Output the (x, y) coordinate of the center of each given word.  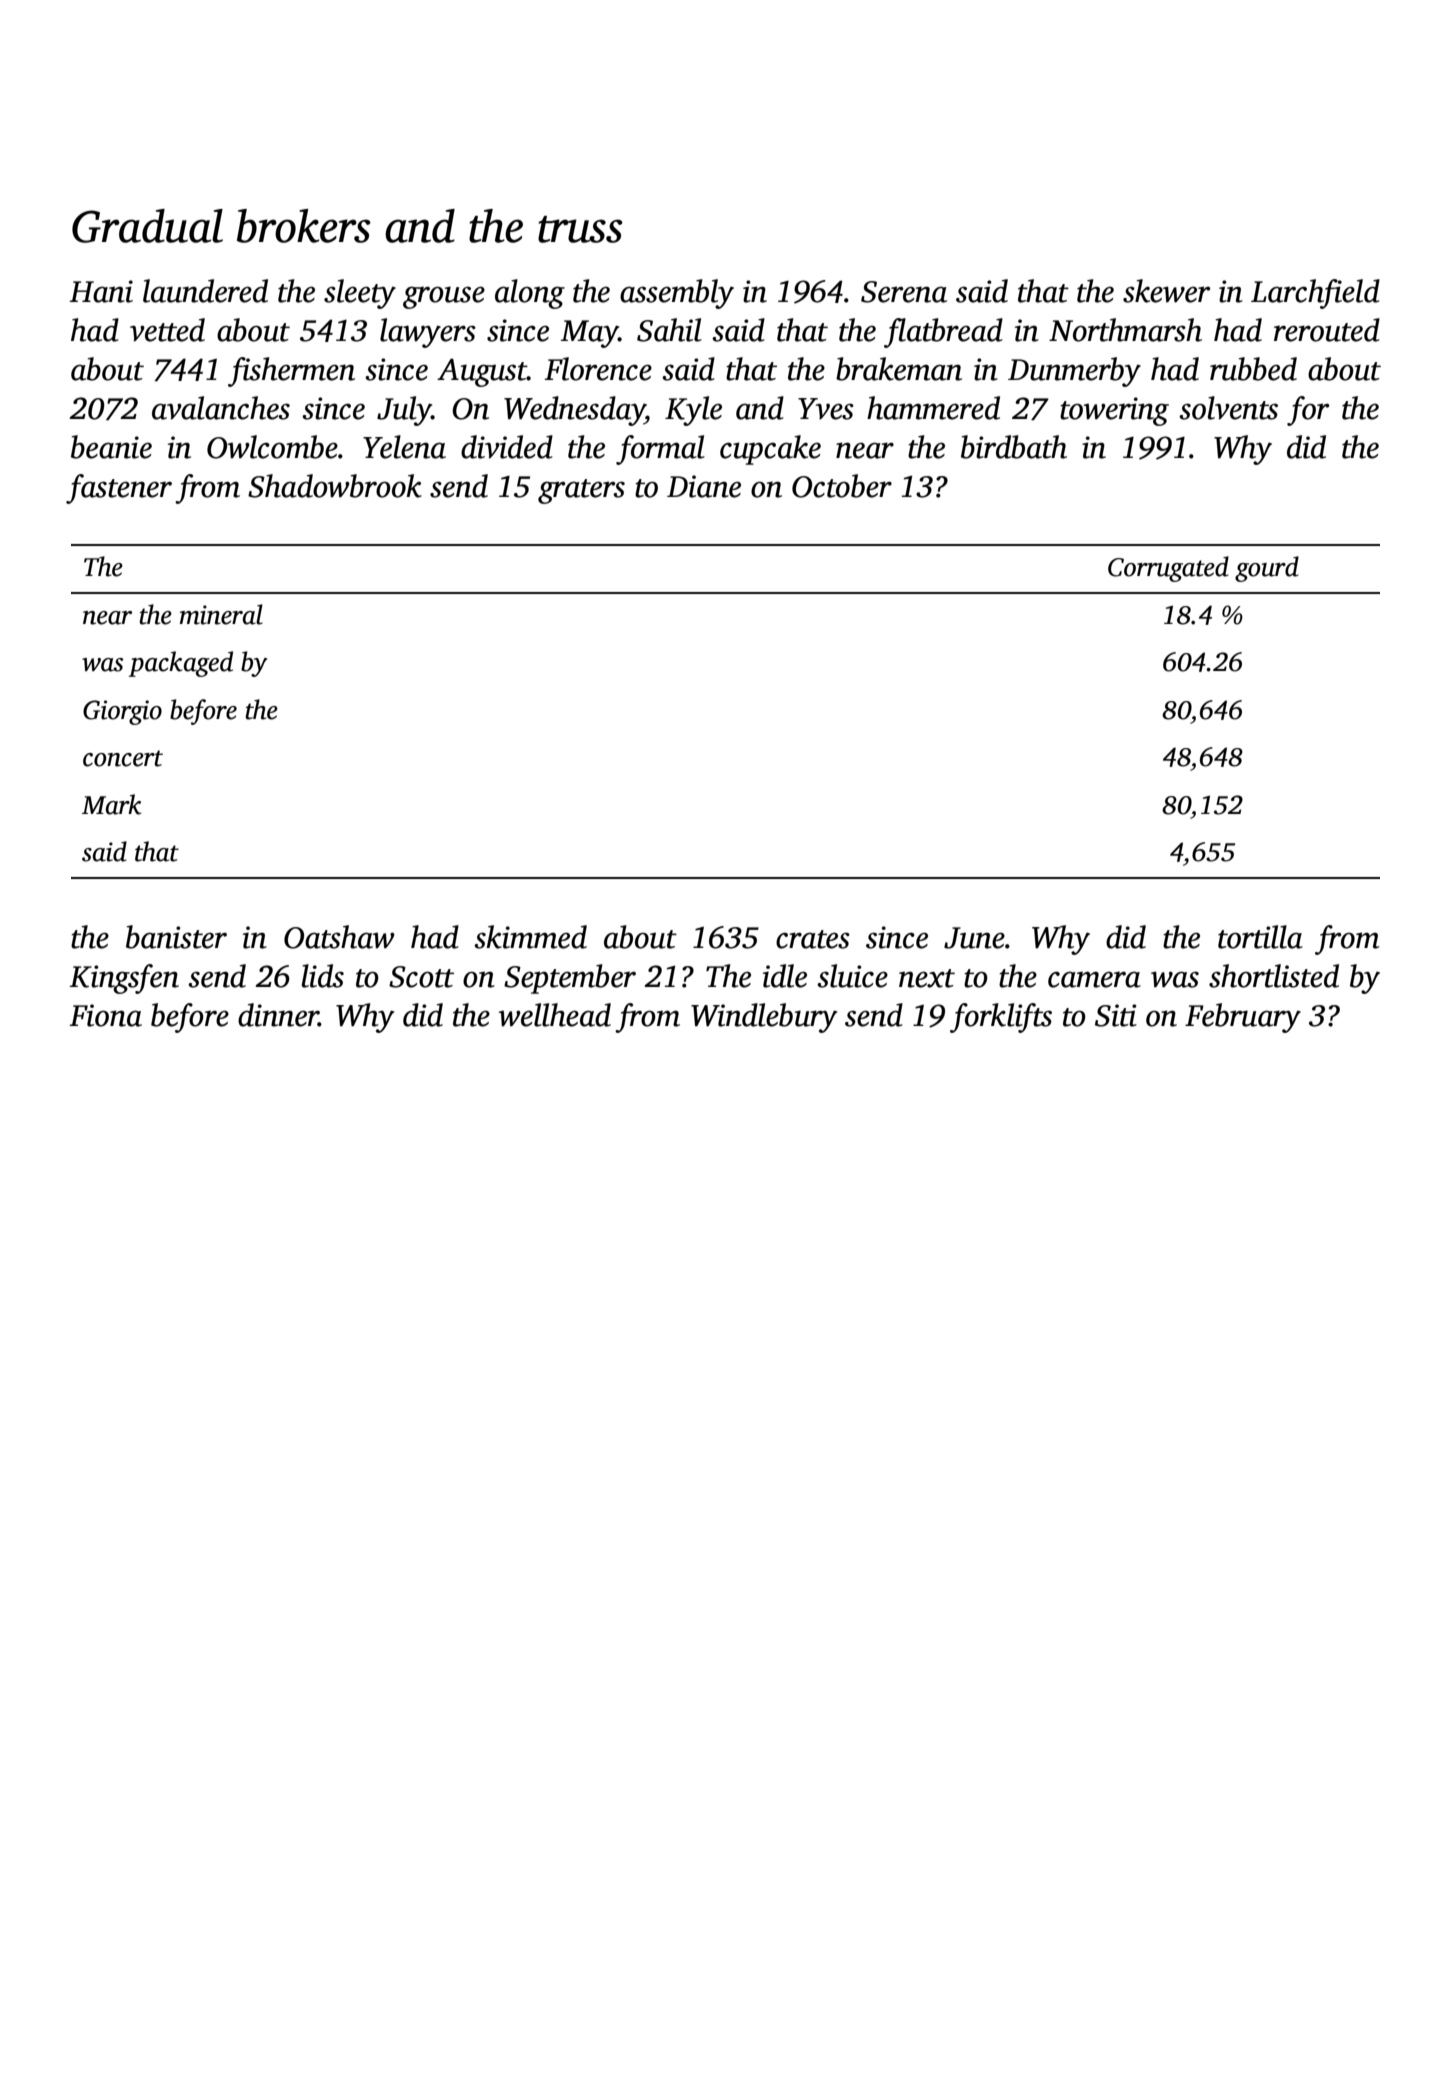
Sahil (669, 330)
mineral (221, 614)
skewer (1166, 291)
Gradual (147, 226)
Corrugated (1168, 569)
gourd (1267, 569)
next (927, 978)
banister (176, 937)
